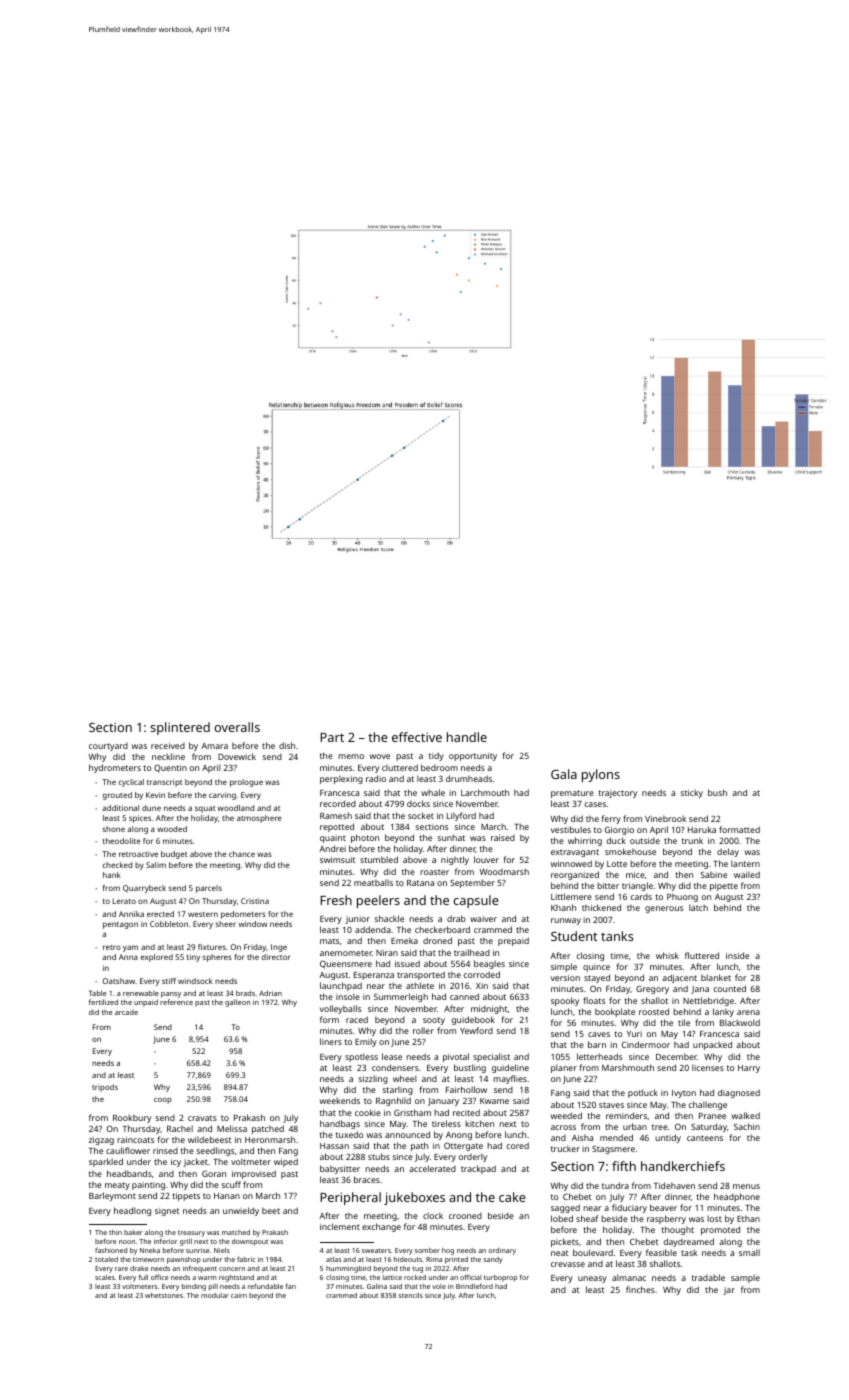  Describe the element at coordinates (473, 1020) in the screenshot. I see `guidebook` at that location.
